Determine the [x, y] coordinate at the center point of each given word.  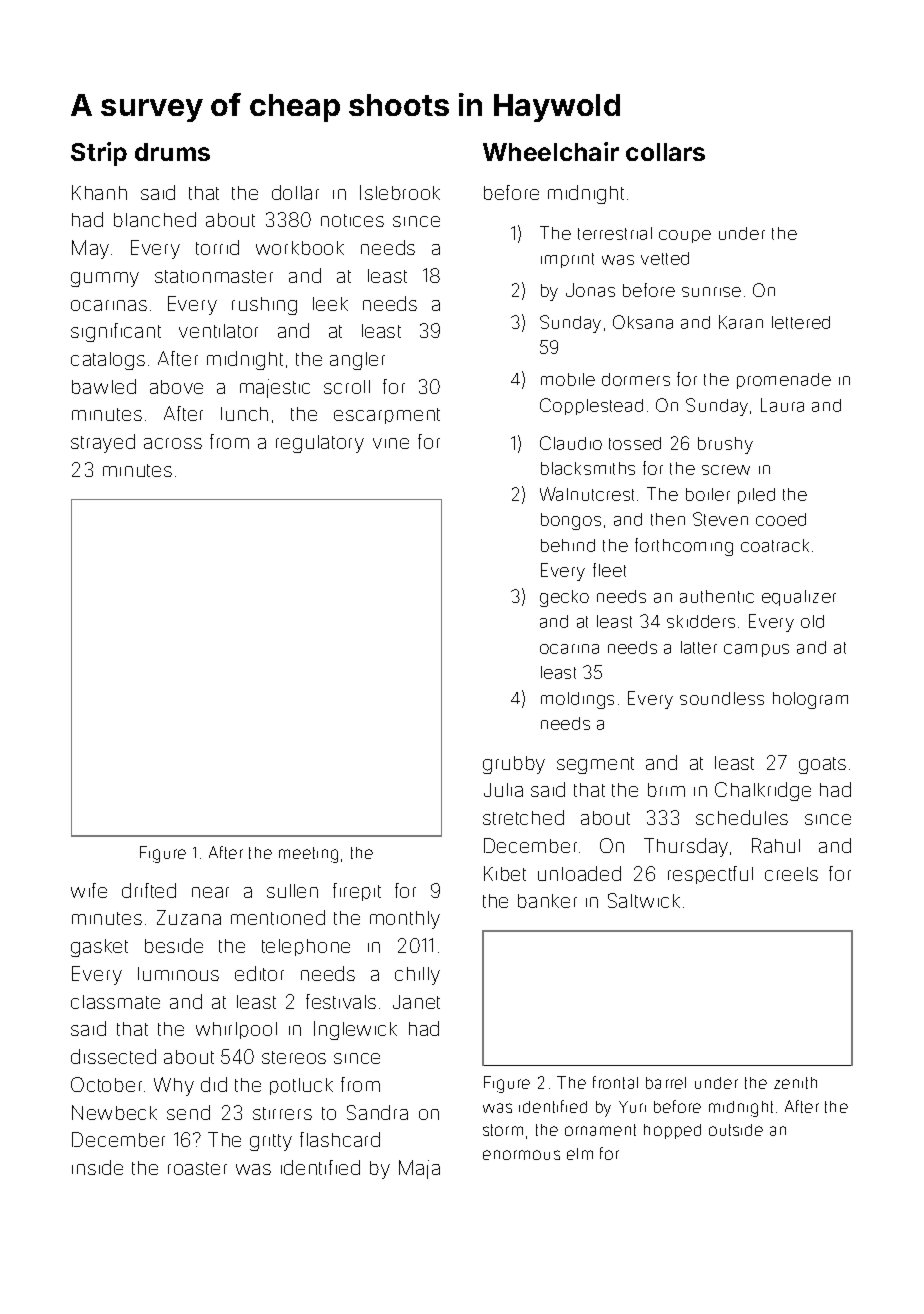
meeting [308, 855]
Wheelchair [551, 151]
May [90, 249]
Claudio [571, 443]
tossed [635, 443]
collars [665, 152]
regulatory [320, 444]
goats [822, 765]
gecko [564, 598]
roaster [197, 1168]
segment [595, 765]
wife [89, 890]
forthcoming [684, 547]
